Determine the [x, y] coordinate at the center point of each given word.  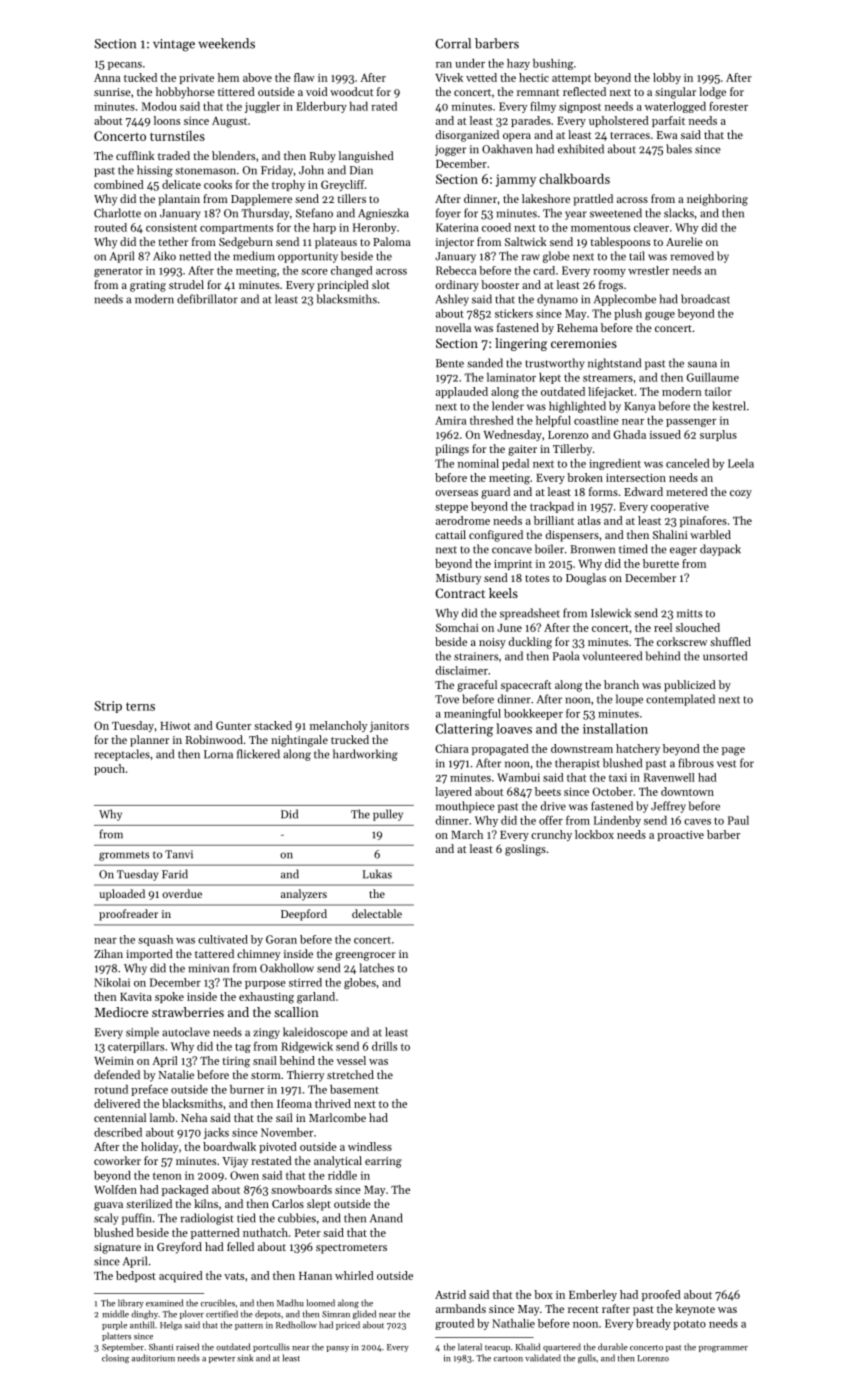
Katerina [457, 227]
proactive [680, 836]
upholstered [619, 121]
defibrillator [207, 299]
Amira [450, 420]
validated [543, 1358]
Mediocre [121, 1012]
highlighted [577, 407]
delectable [377, 913]
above [257, 77]
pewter [222, 1359]
